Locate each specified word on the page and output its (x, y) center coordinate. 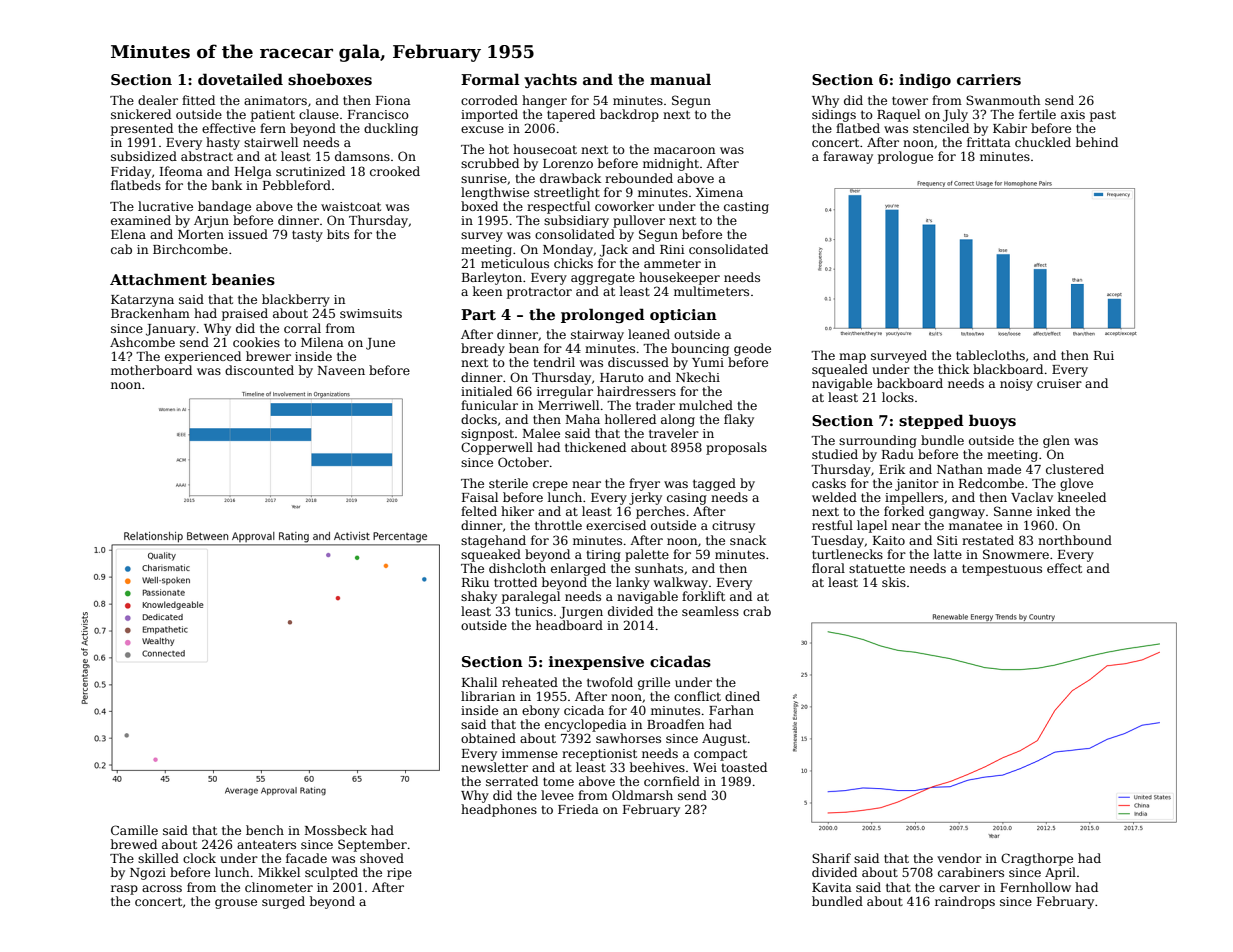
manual (680, 79)
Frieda (578, 809)
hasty (223, 143)
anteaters (266, 844)
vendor (959, 858)
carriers (989, 79)
